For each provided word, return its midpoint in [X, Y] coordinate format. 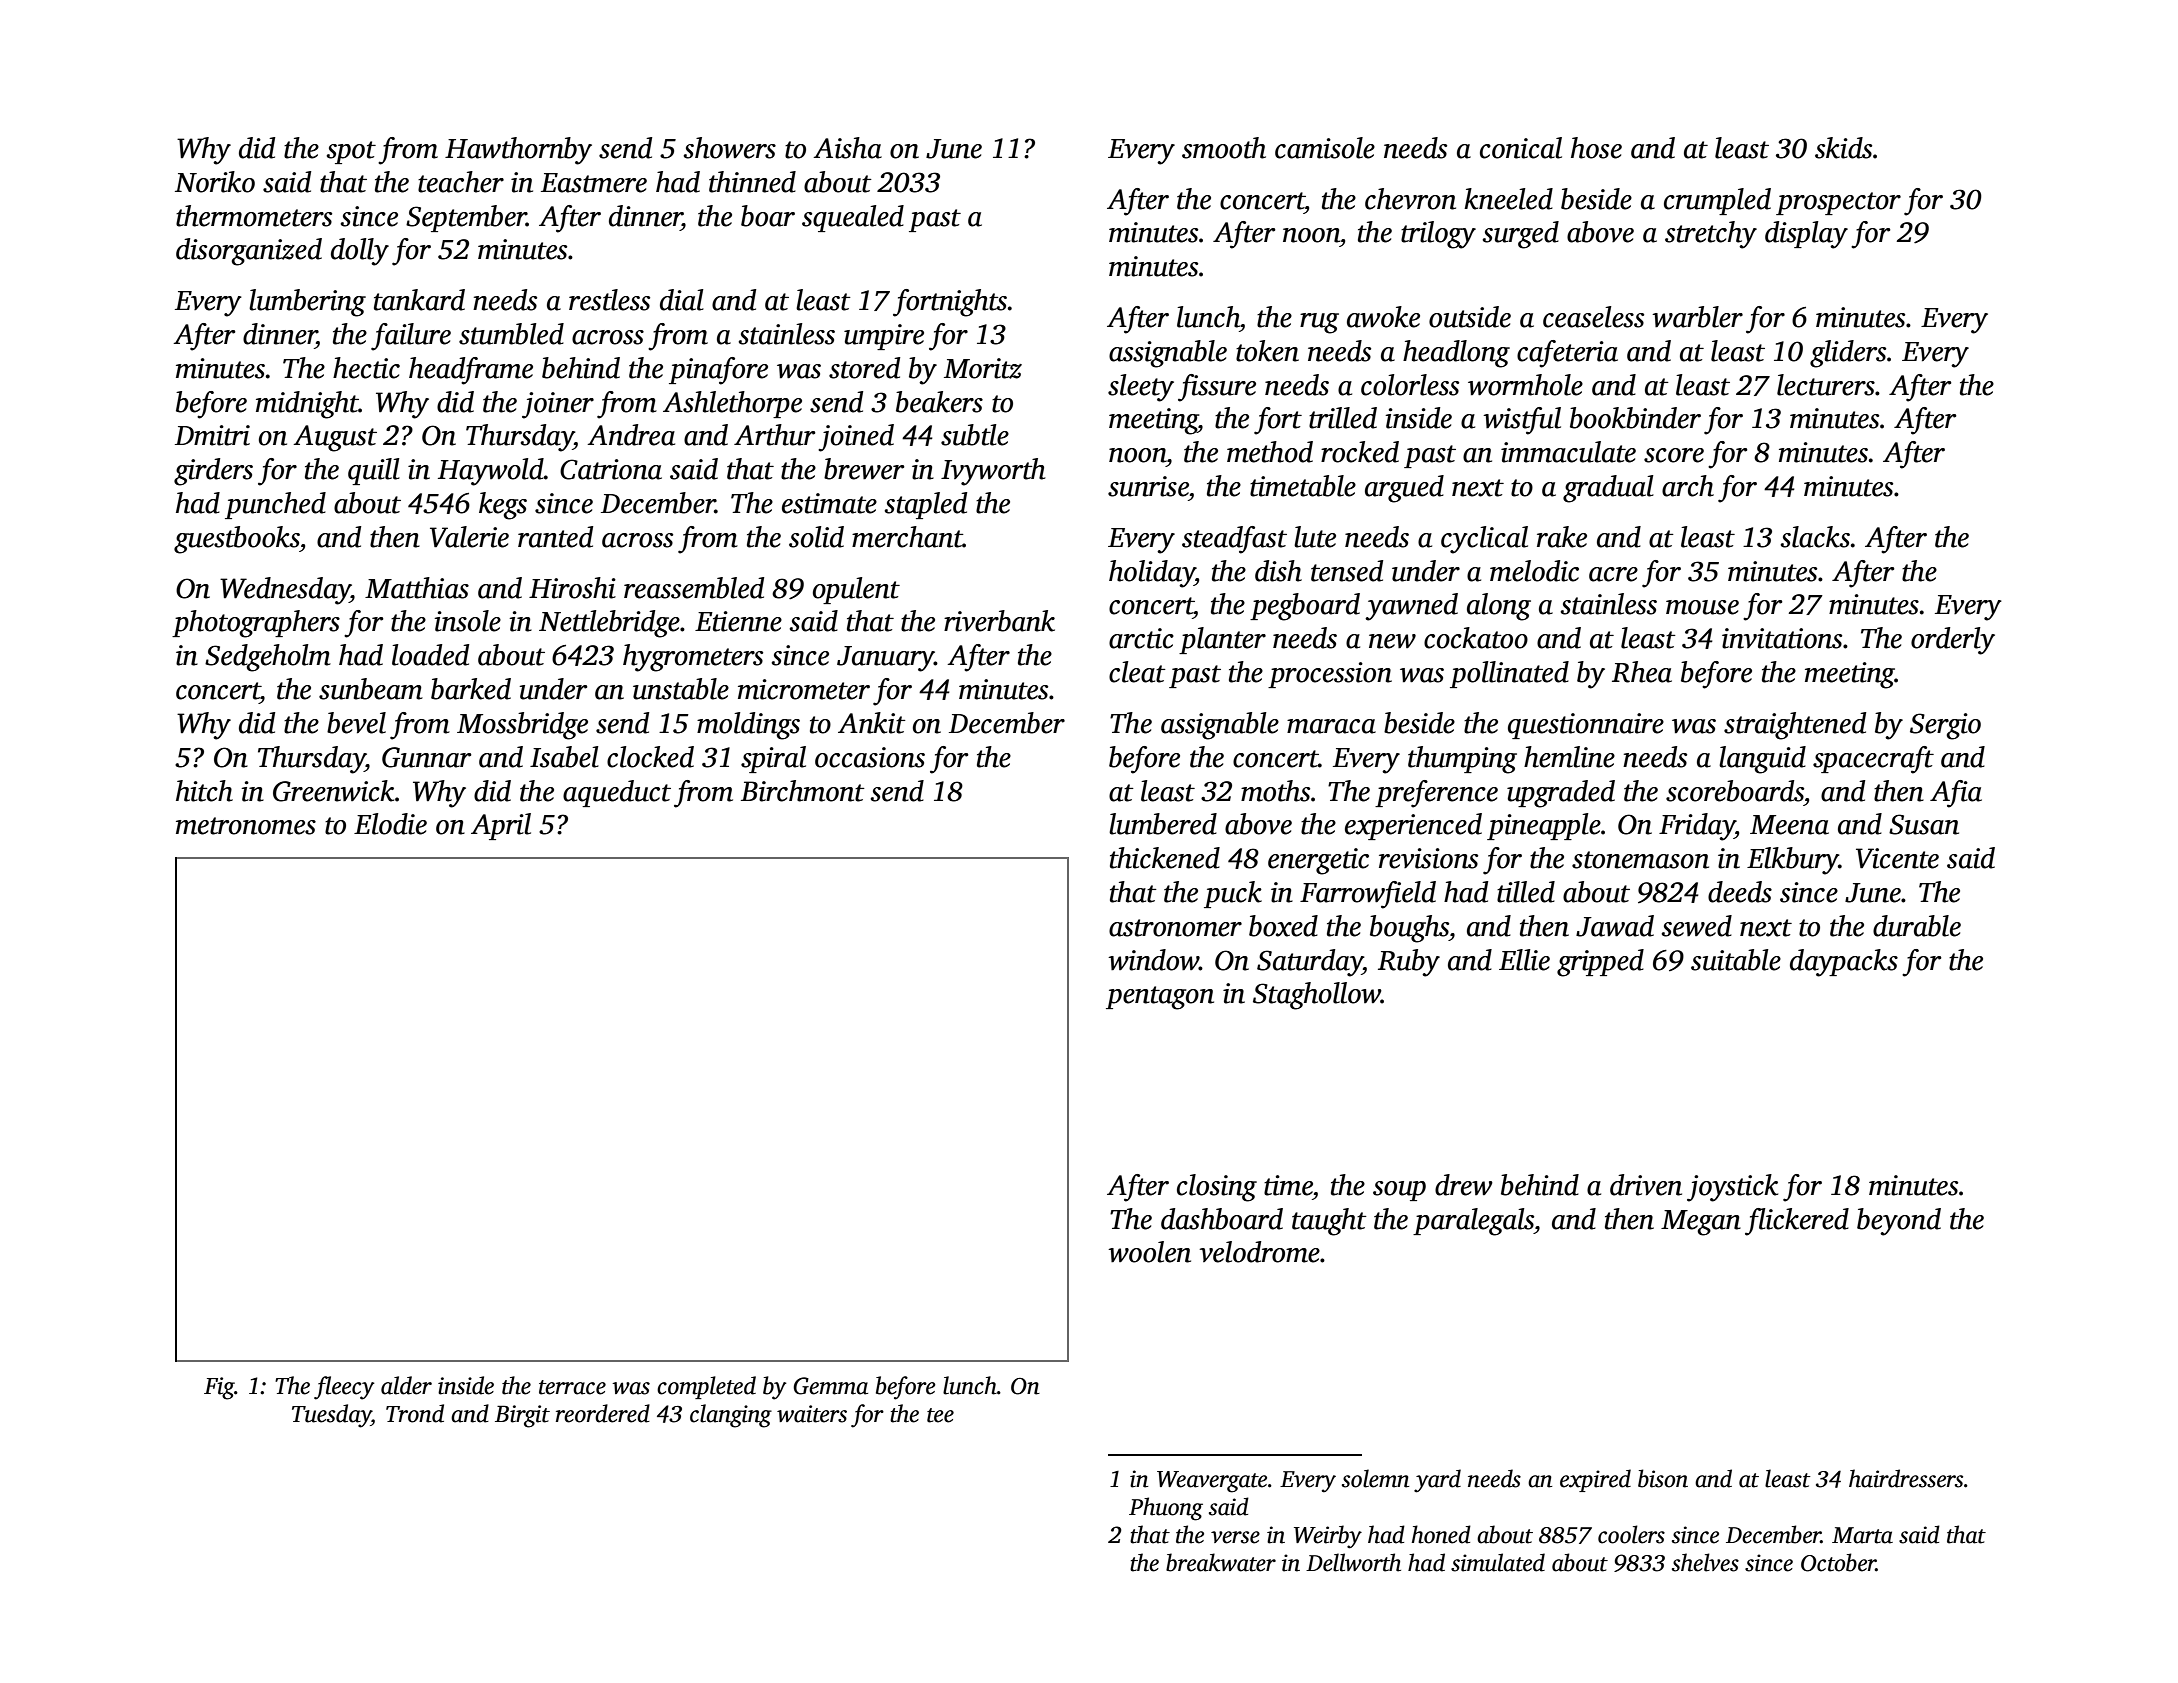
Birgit [522, 1416]
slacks [1815, 537]
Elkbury [1793, 861]
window [1153, 960]
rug [1319, 323]
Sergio [1945, 726]
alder [406, 1385]
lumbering [307, 303]
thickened [1165, 858]
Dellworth [1353, 1562]
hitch [204, 791]
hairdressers [1906, 1478]
